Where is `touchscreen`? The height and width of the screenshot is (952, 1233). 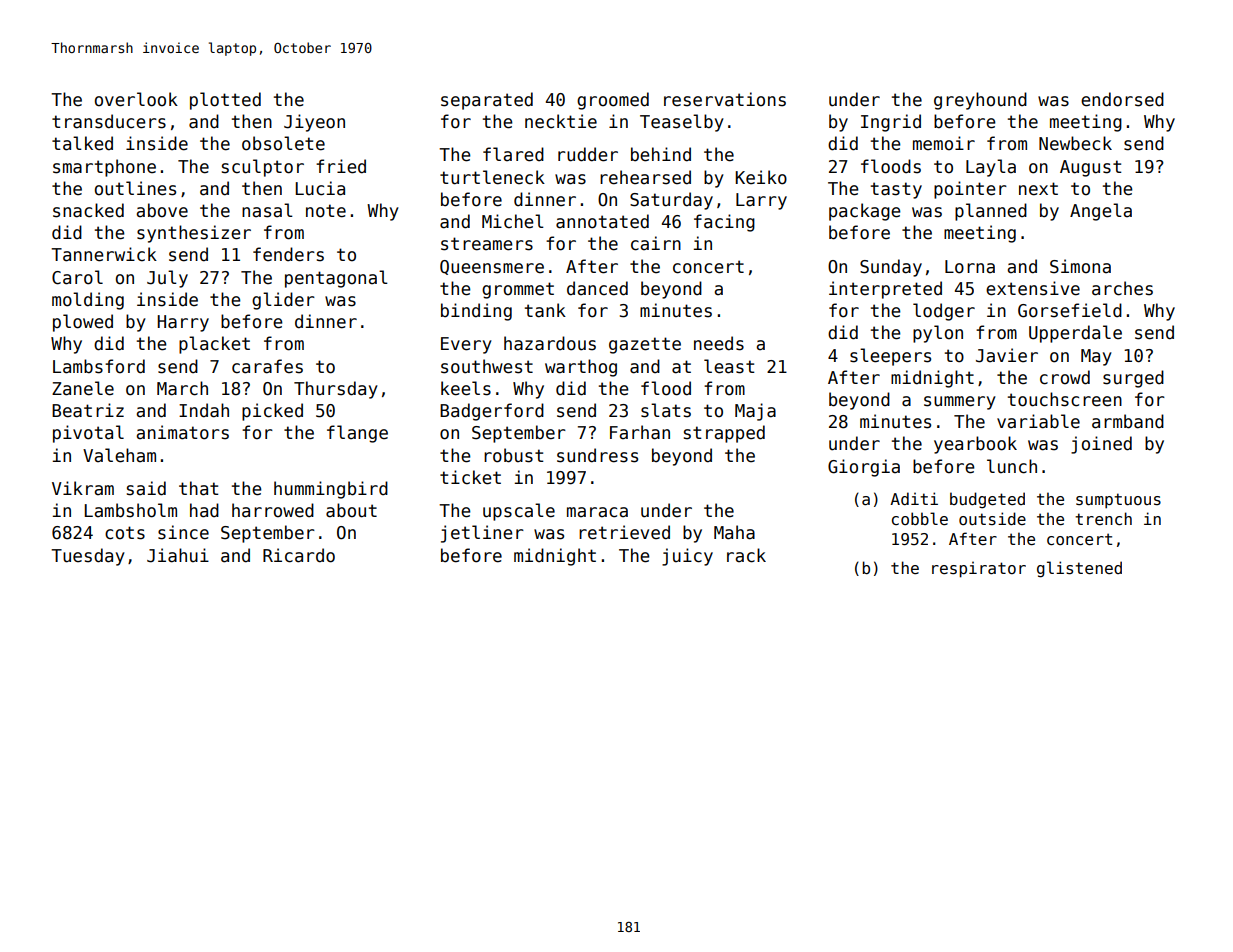 touchscreen is located at coordinates (1065, 399).
